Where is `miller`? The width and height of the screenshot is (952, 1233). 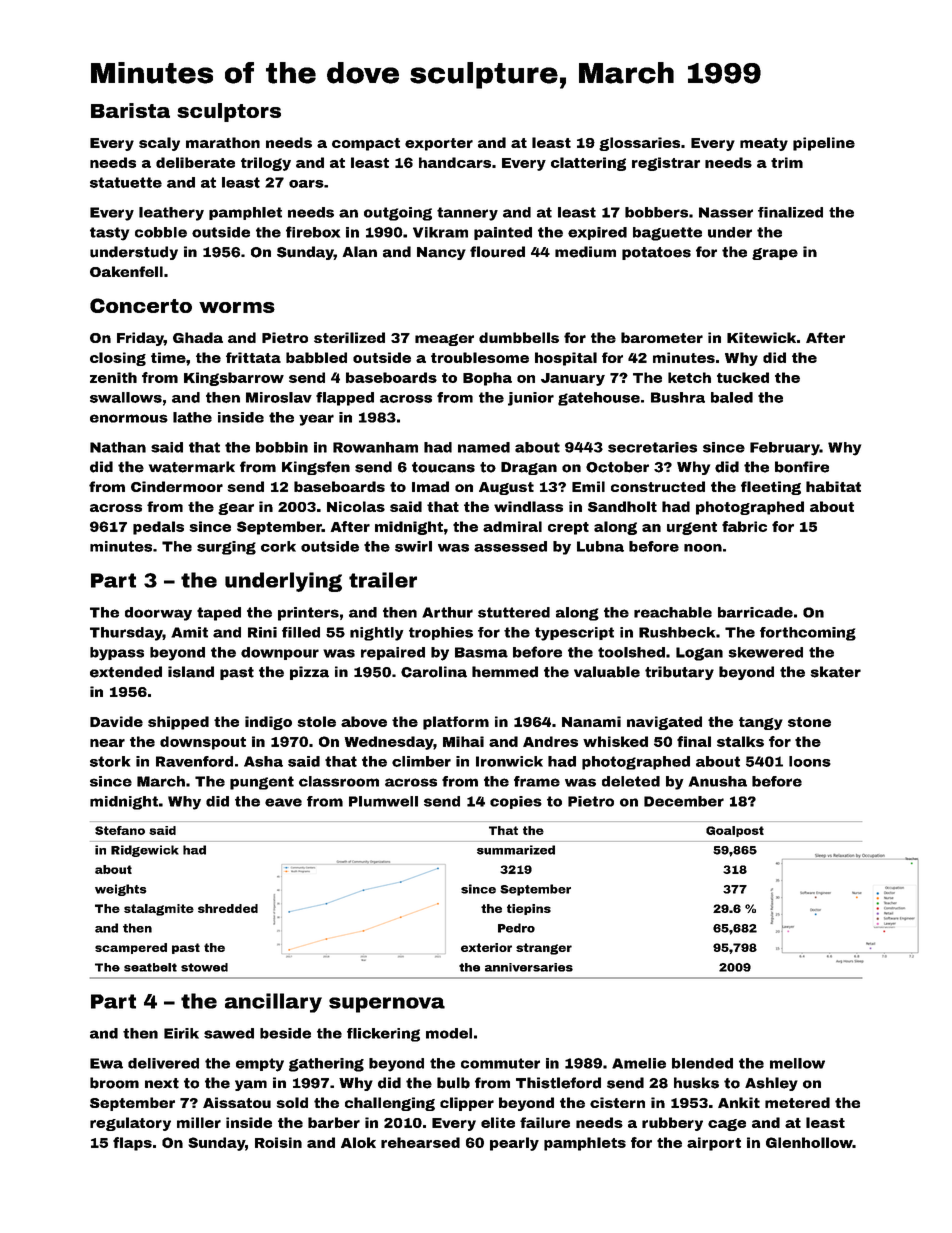
miller is located at coordinates (199, 1122).
